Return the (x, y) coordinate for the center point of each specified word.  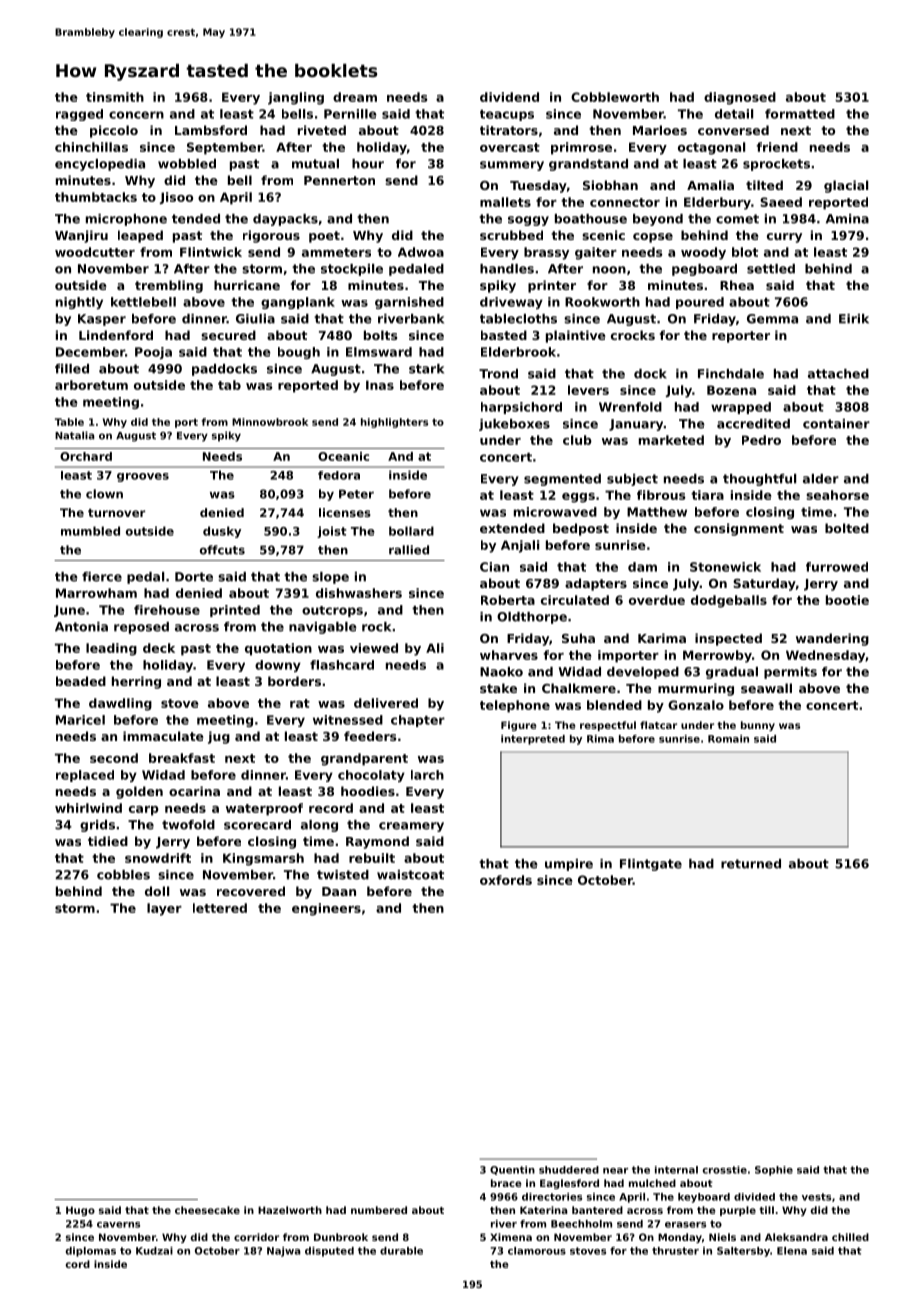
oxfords (506, 880)
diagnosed (740, 98)
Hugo (80, 1211)
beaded (81, 681)
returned (751, 864)
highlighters (394, 423)
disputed (329, 1252)
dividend (509, 97)
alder (821, 479)
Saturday (764, 584)
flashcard (342, 665)
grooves (143, 477)
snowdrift (158, 858)
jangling (296, 98)
